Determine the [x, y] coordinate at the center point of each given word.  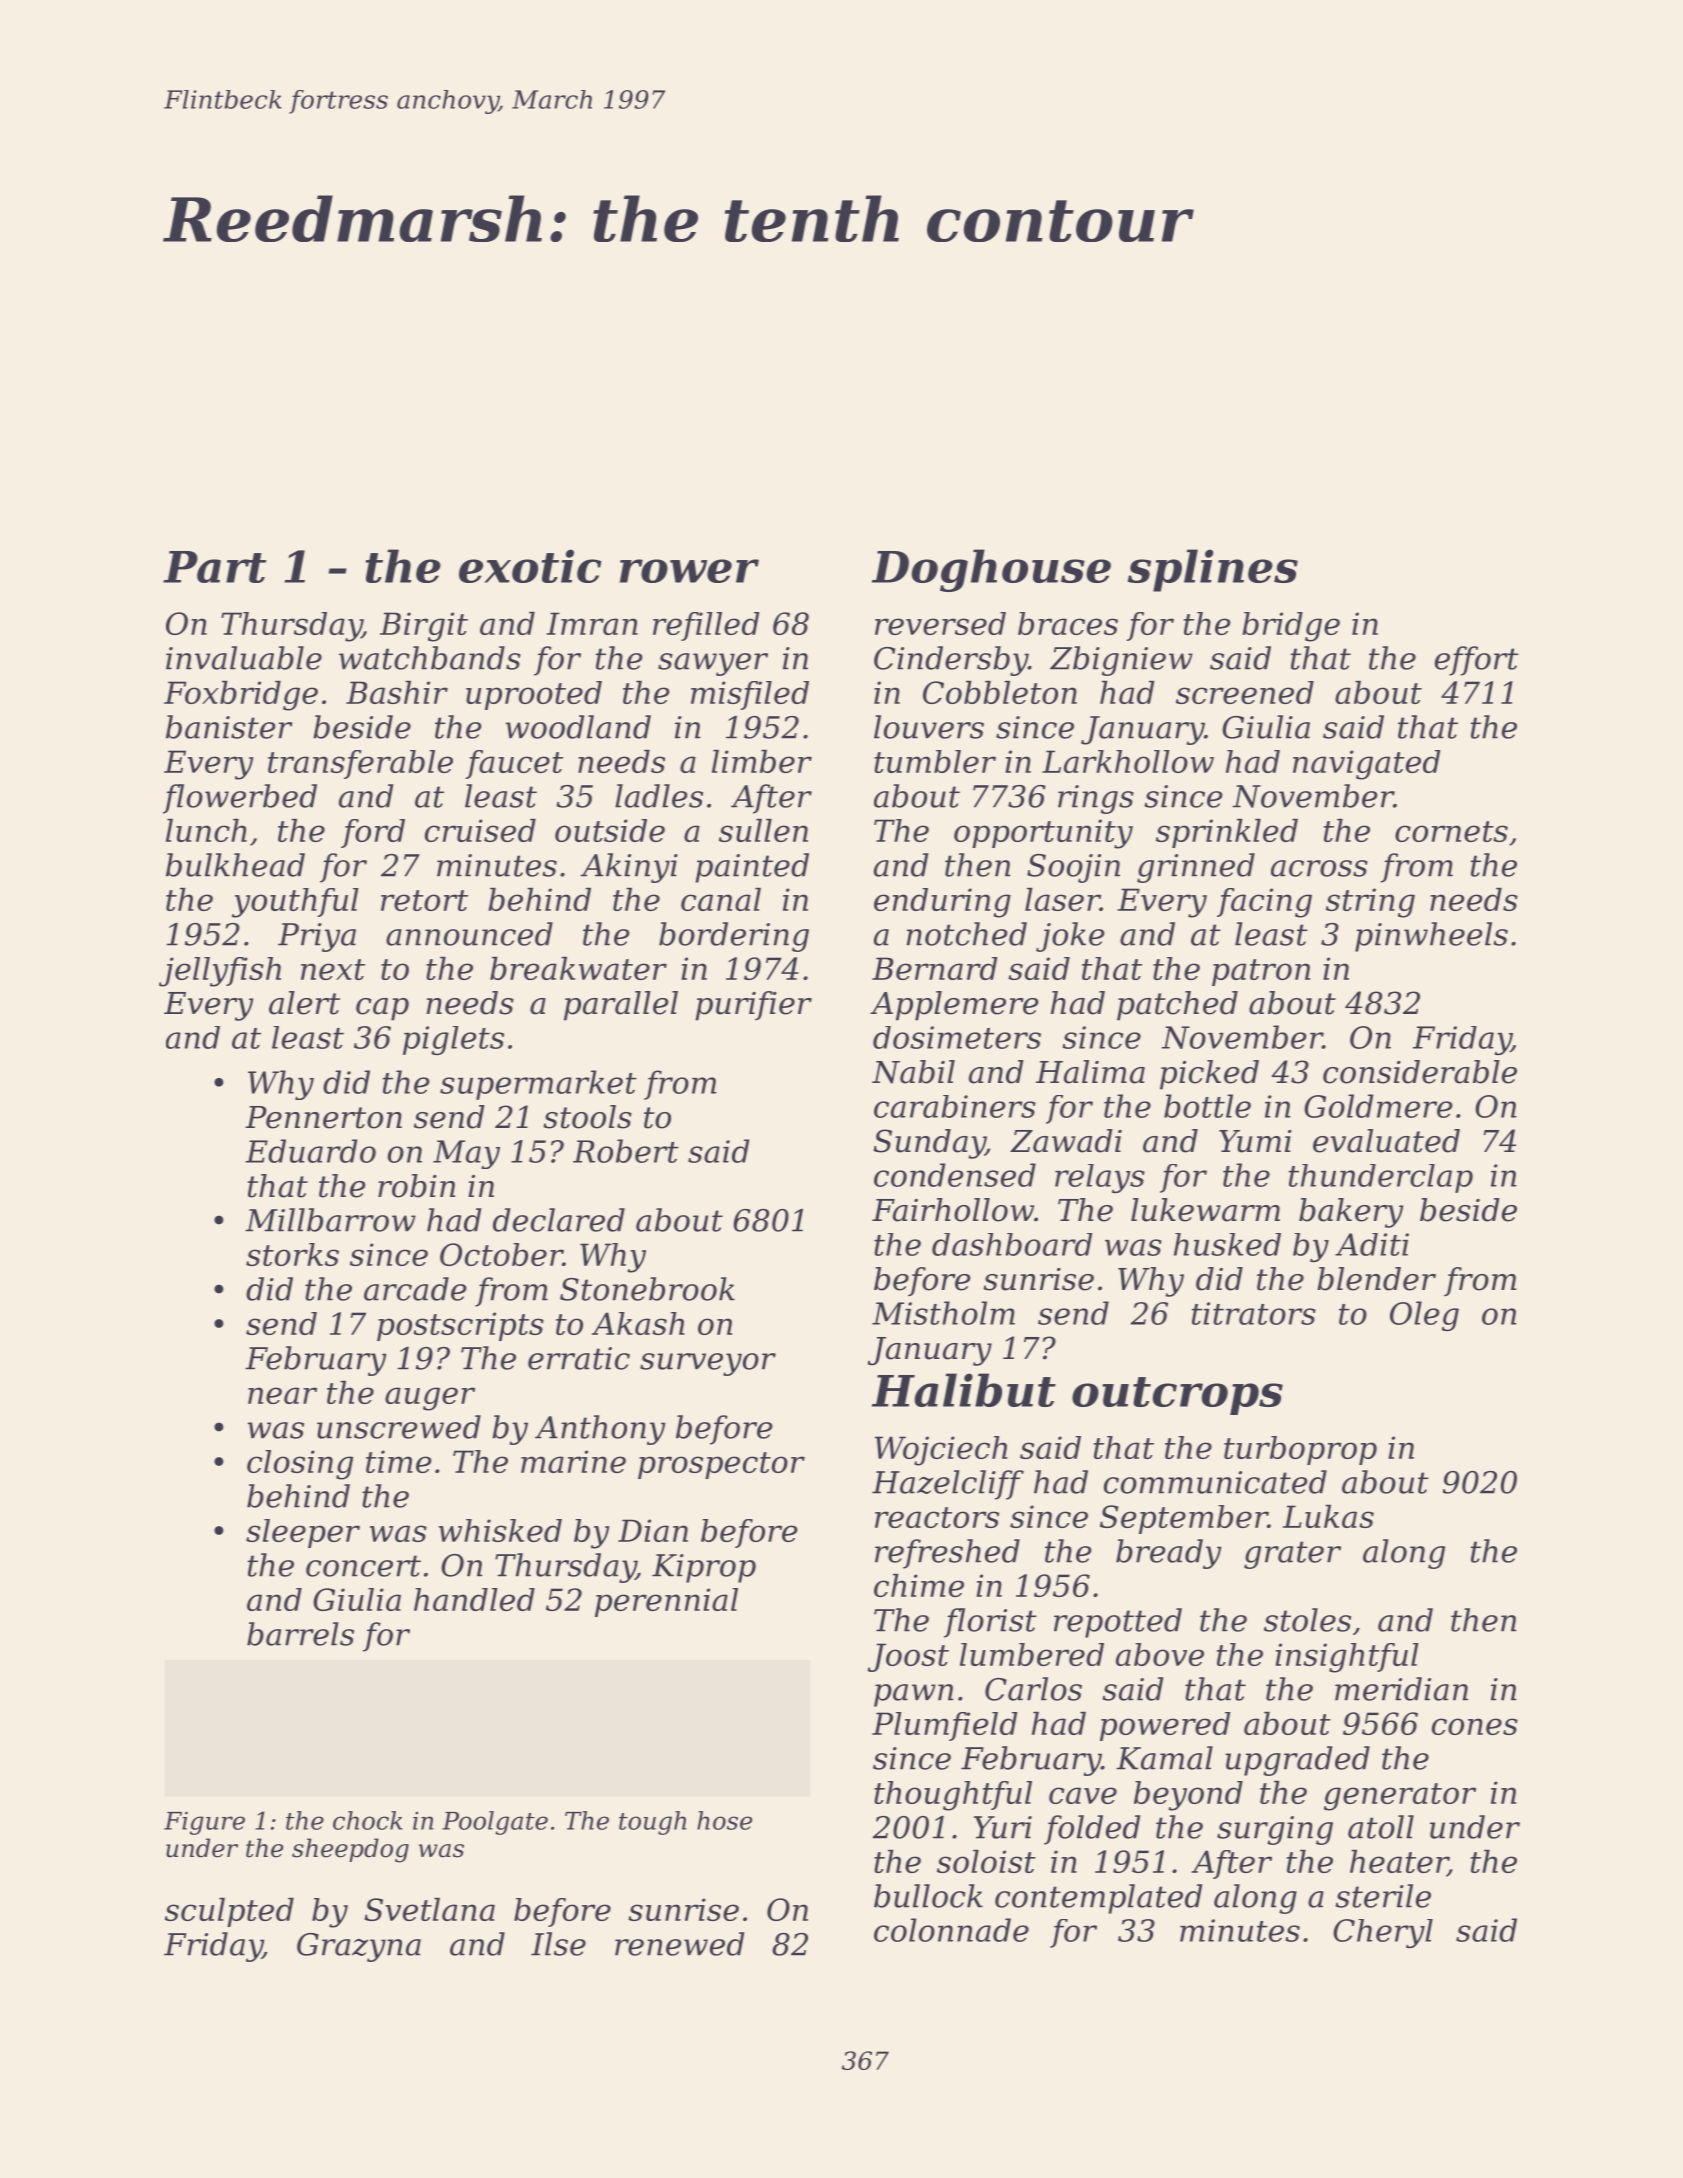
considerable [1420, 1072]
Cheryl [1383, 1933]
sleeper [303, 1533]
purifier [753, 1006]
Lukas [1328, 1516]
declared [559, 1220]
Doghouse [991, 570]
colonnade [951, 1930]
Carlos [1033, 1689]
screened [1245, 692]
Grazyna [359, 1947]
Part [214, 567]
